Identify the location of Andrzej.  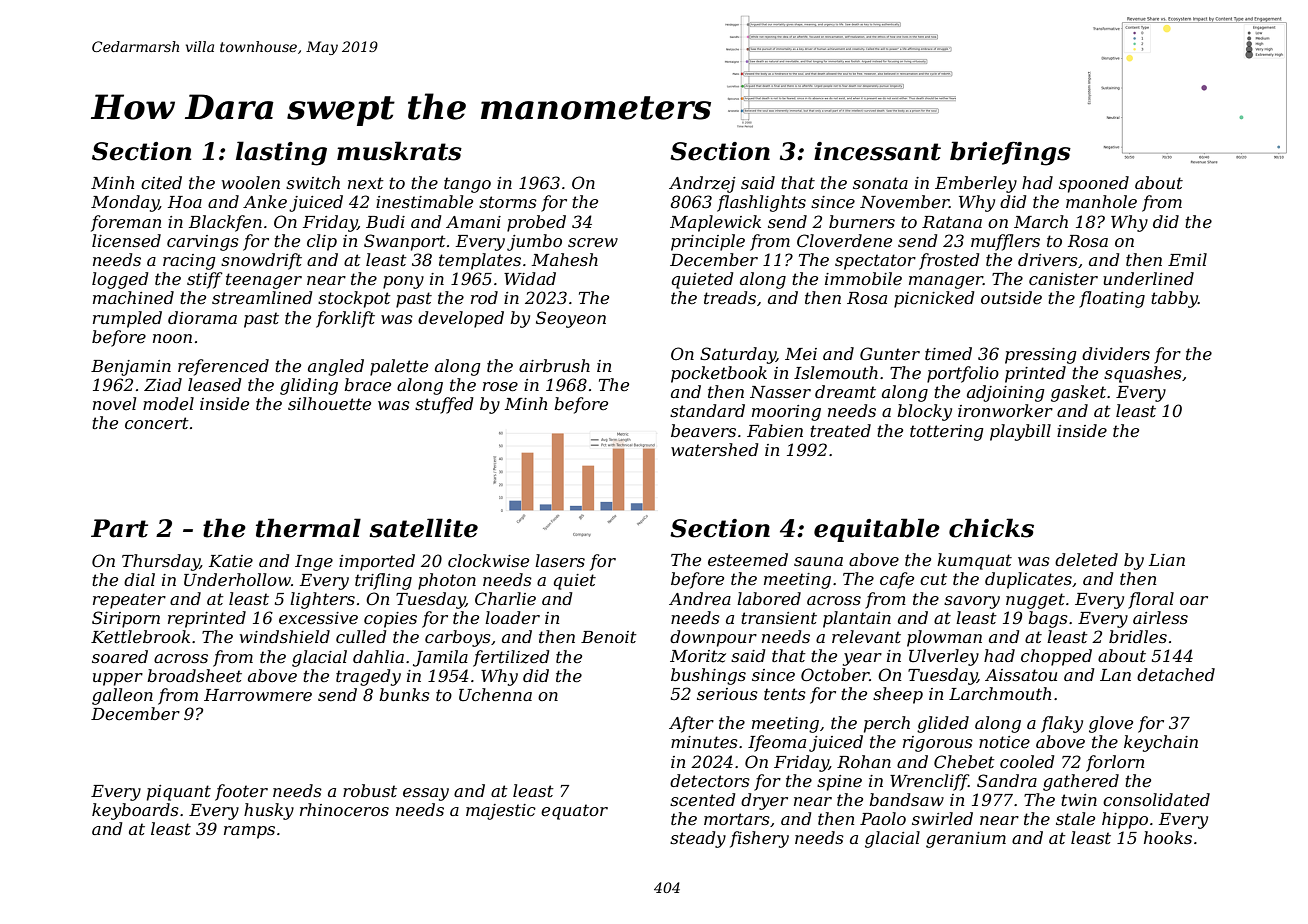
(702, 184).
